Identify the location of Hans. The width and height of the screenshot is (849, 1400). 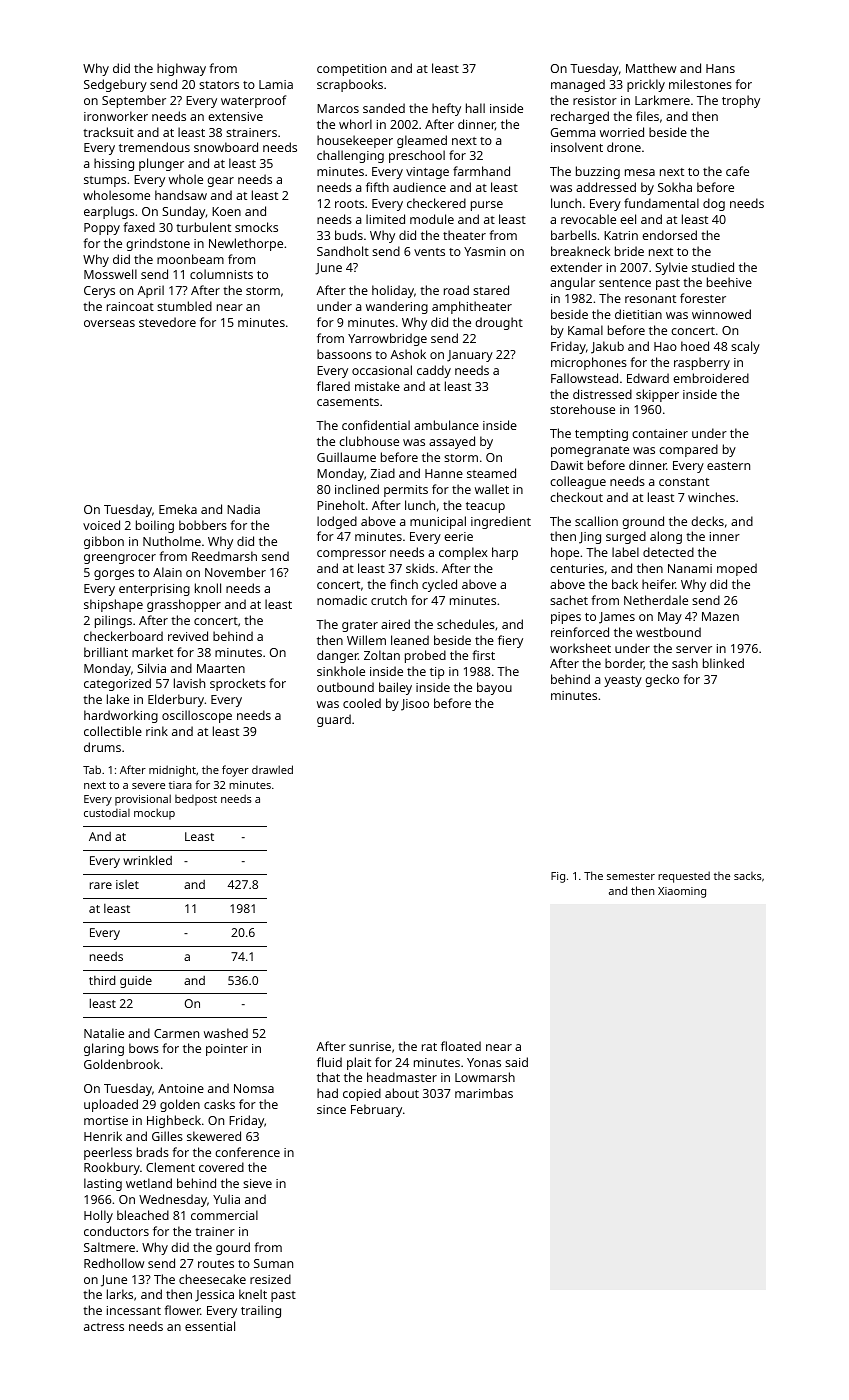
(720, 68).
